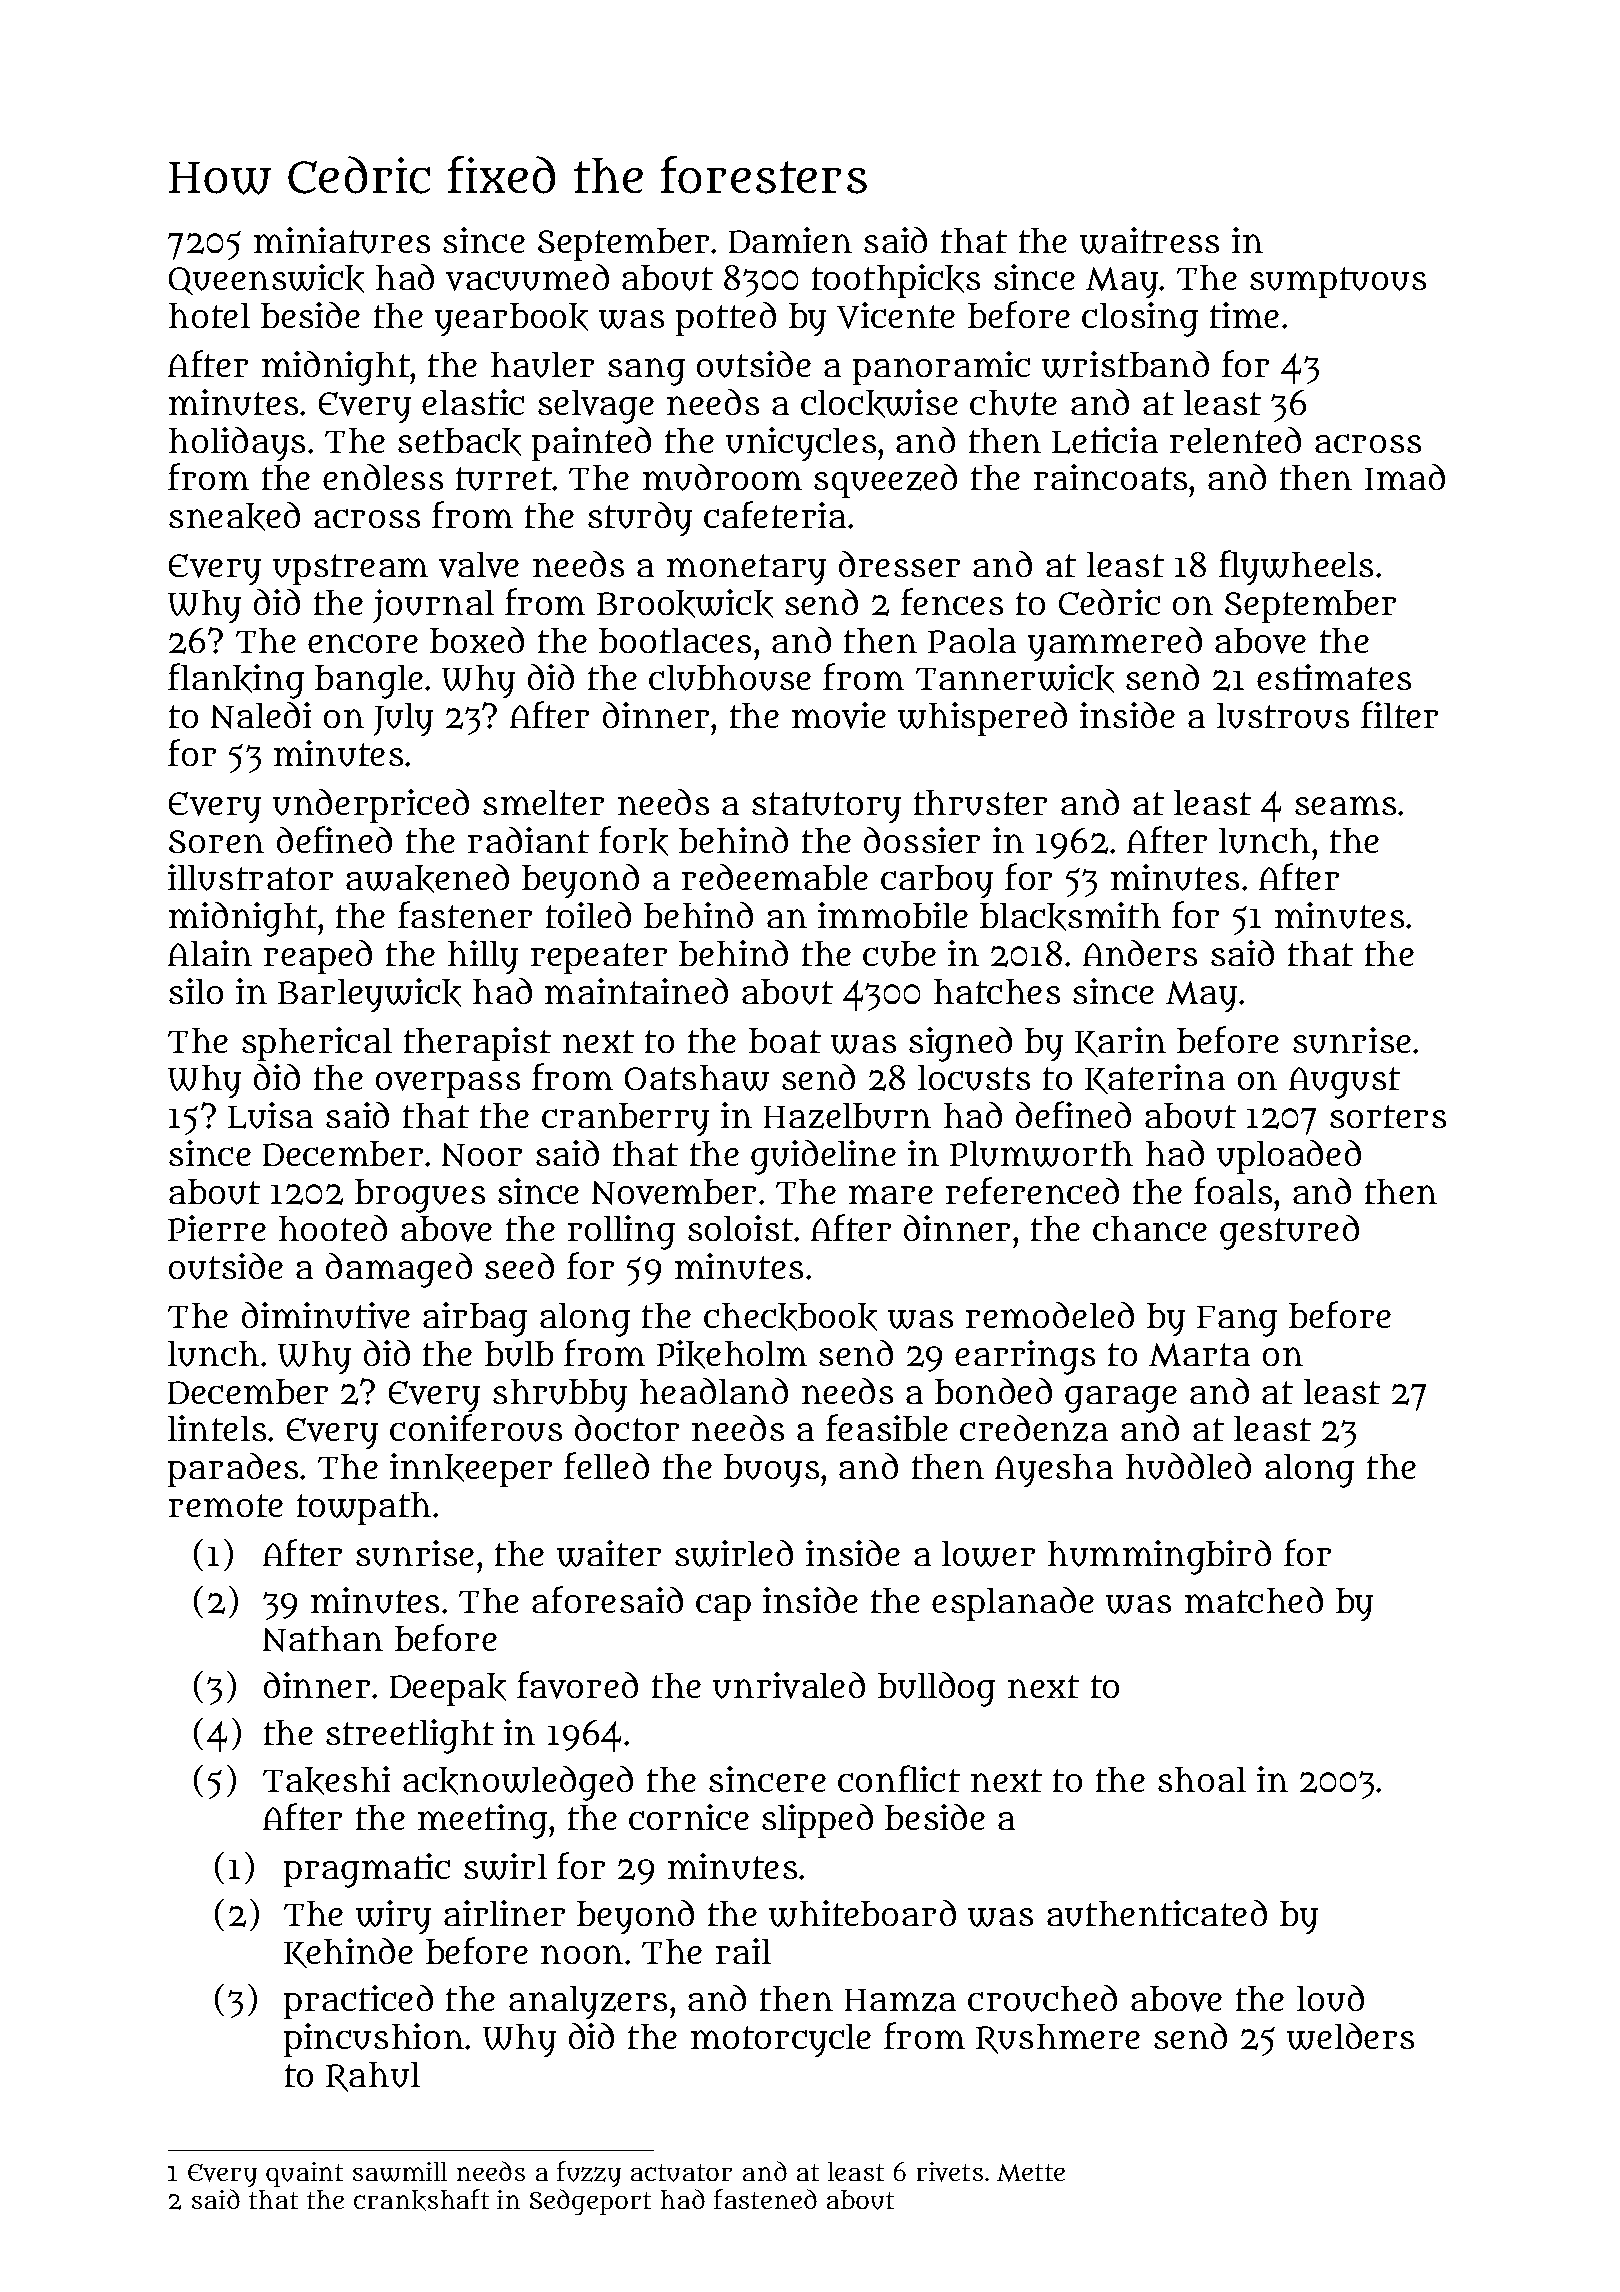 This document has width=1620, height=2292. Describe the element at coordinates (765, 2199) in the document. I see `fastened` at that location.
